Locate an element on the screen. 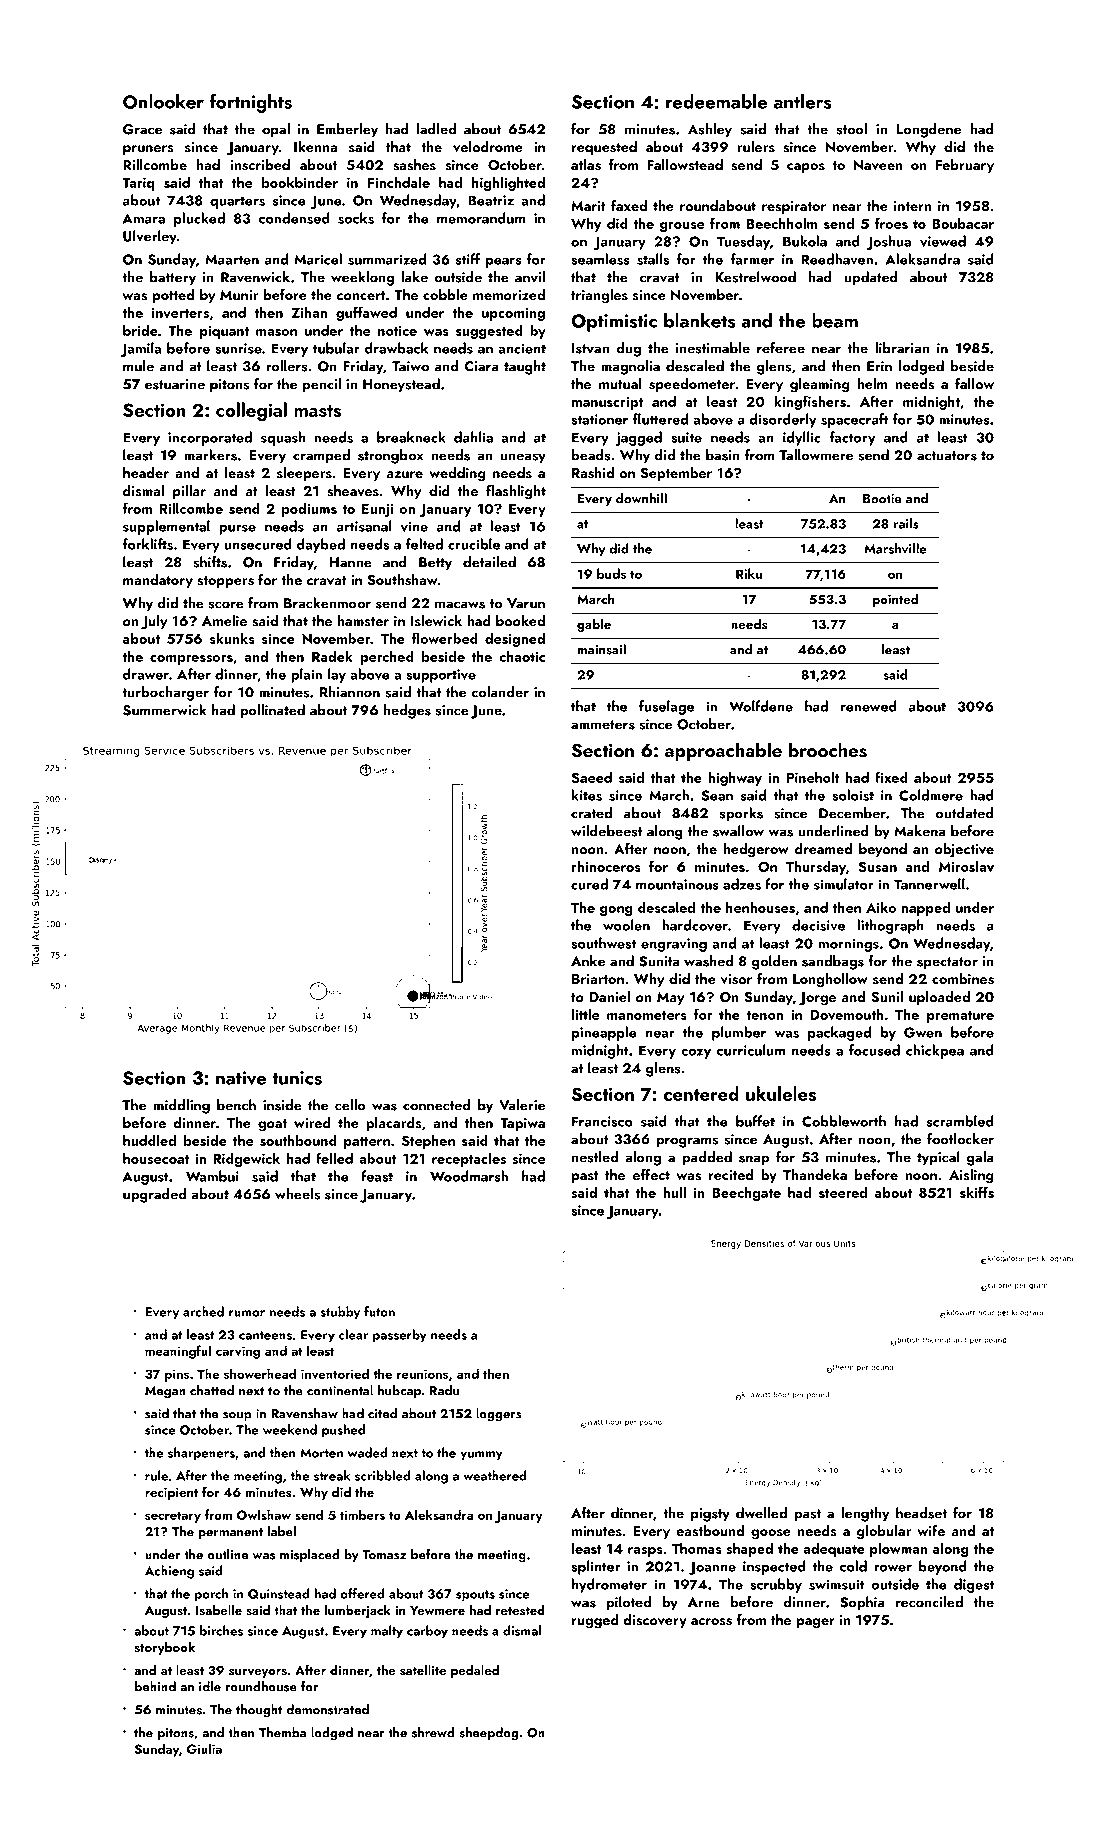 This screenshot has width=1117, height=1840. Ciara is located at coordinates (481, 366).
